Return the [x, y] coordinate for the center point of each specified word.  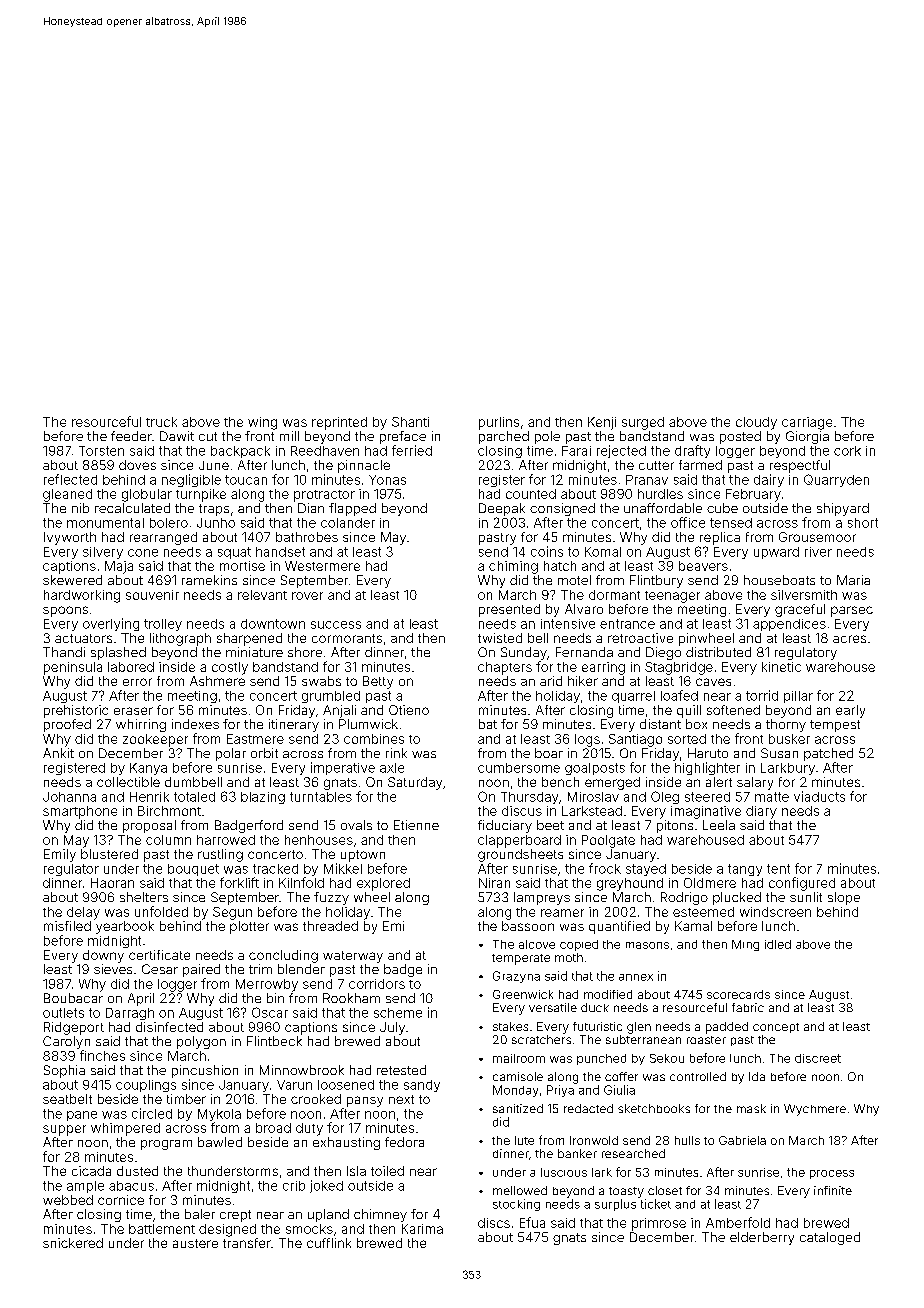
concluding [283, 956]
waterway [353, 957]
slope [844, 898]
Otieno [409, 710]
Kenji [602, 423]
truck [161, 422]
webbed [68, 1200]
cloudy [756, 423]
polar [231, 754]
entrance [627, 624]
